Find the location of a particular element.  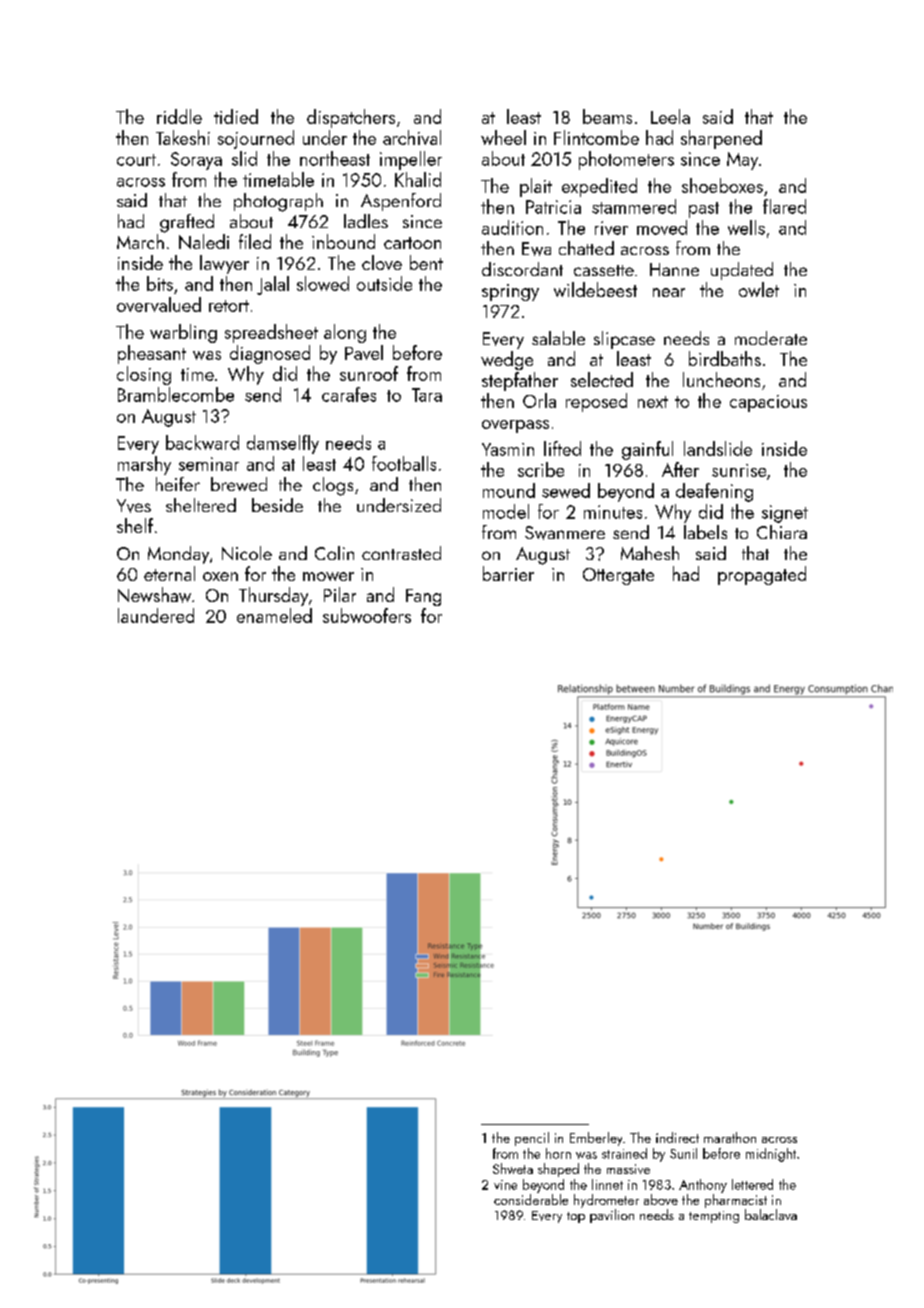

bits is located at coordinates (160, 283).
